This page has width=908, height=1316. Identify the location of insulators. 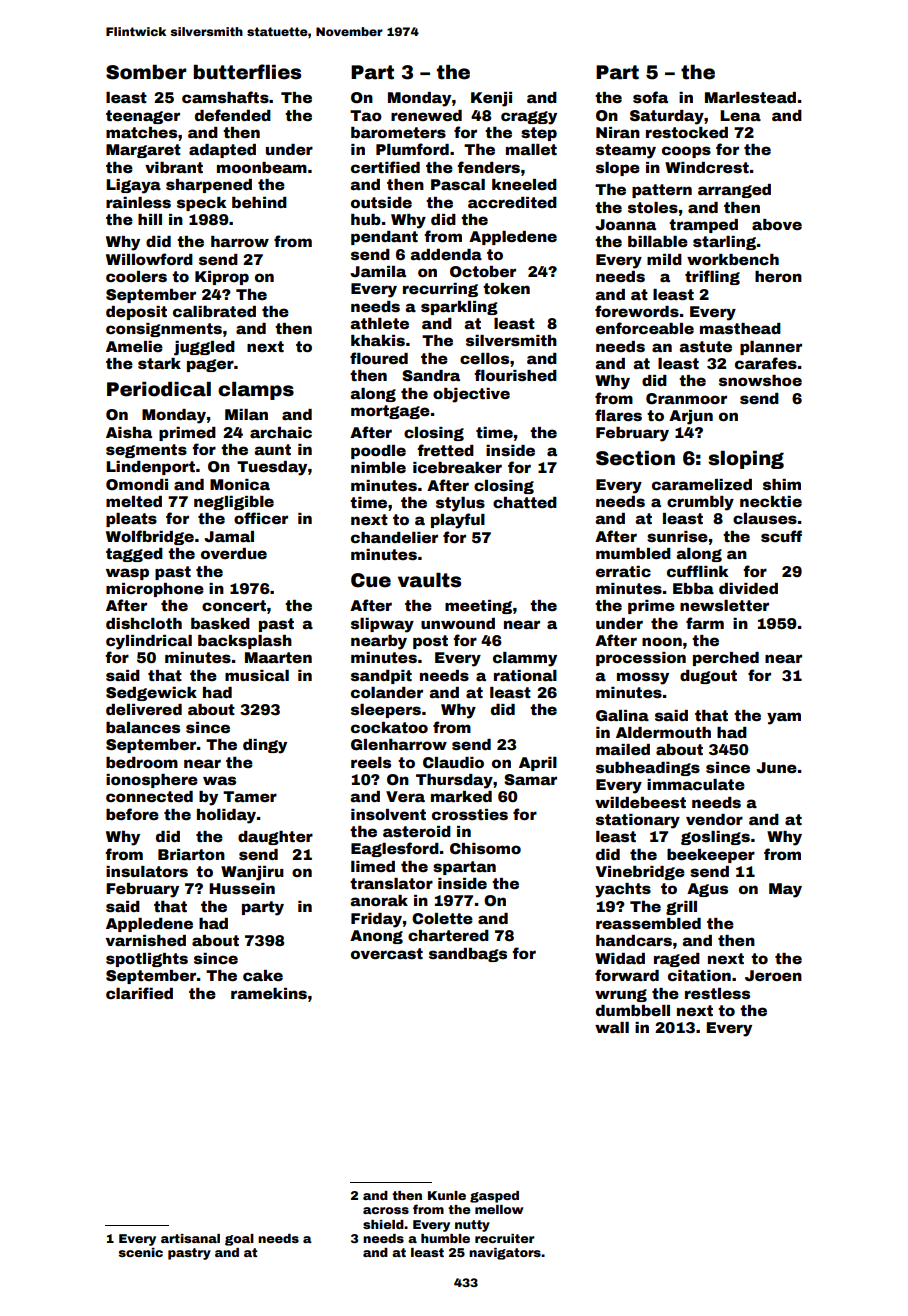
(147, 871).
